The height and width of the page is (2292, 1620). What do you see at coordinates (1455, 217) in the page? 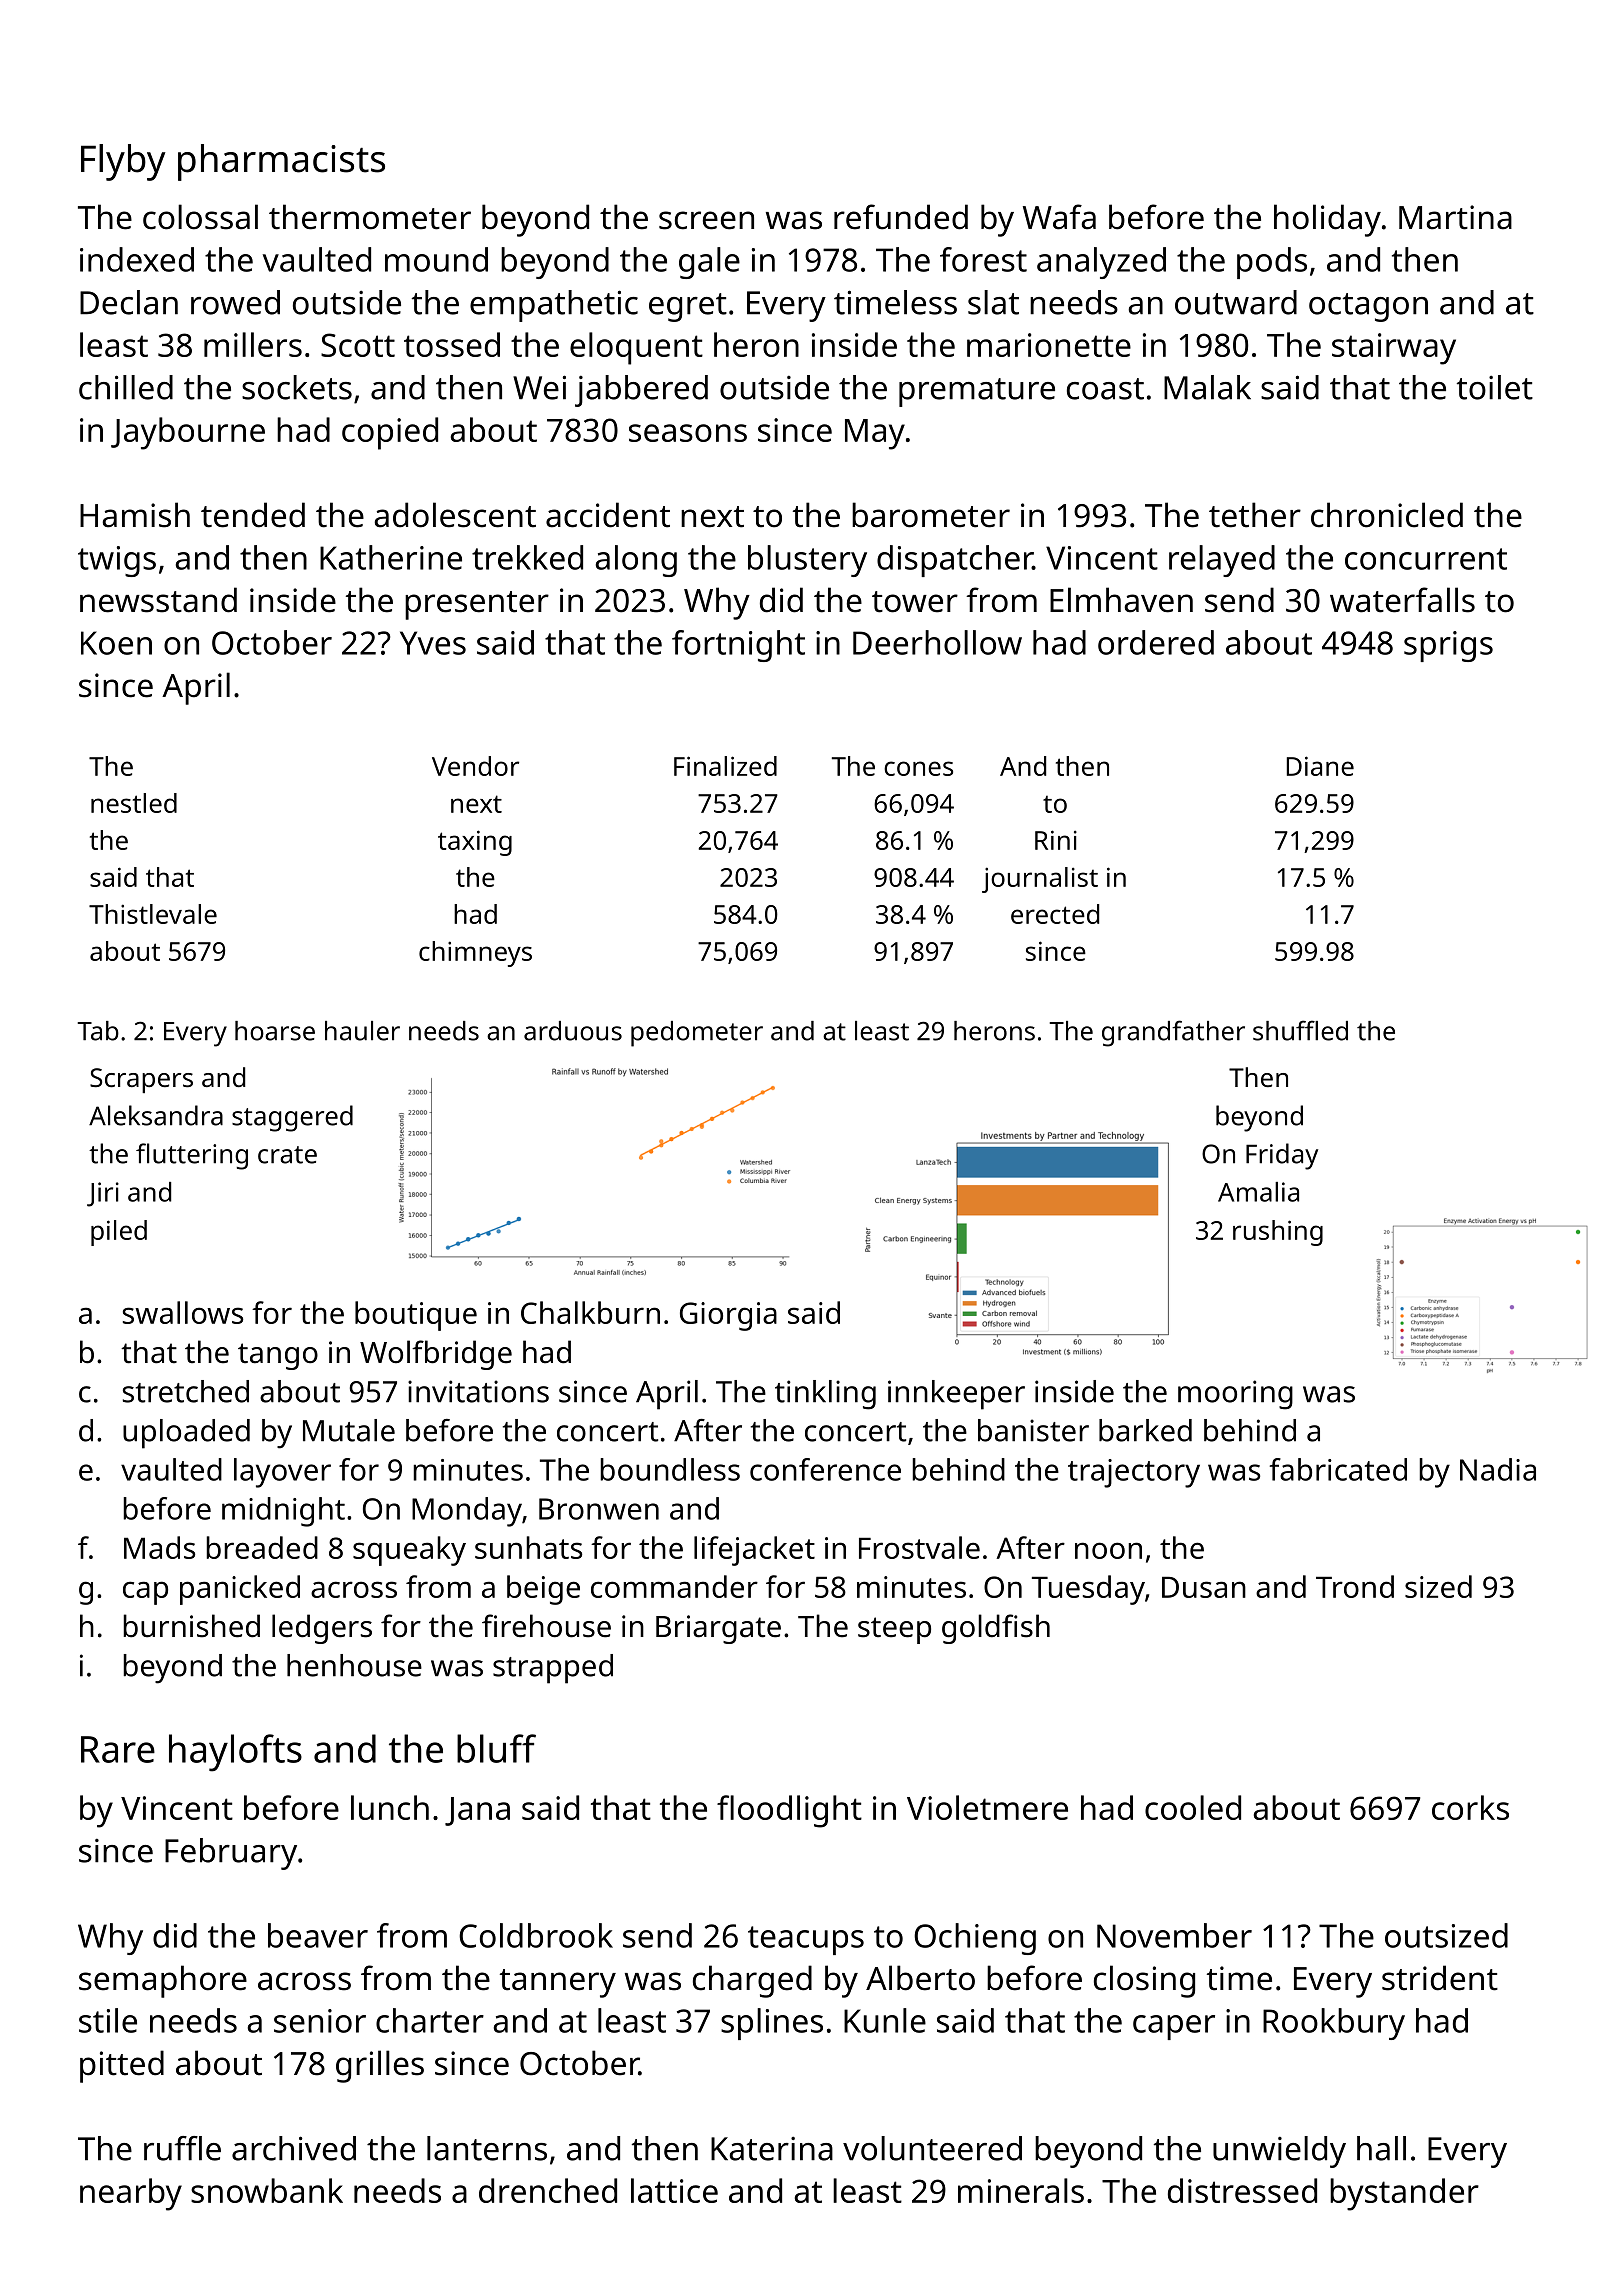
I see `Martina` at bounding box center [1455, 217].
